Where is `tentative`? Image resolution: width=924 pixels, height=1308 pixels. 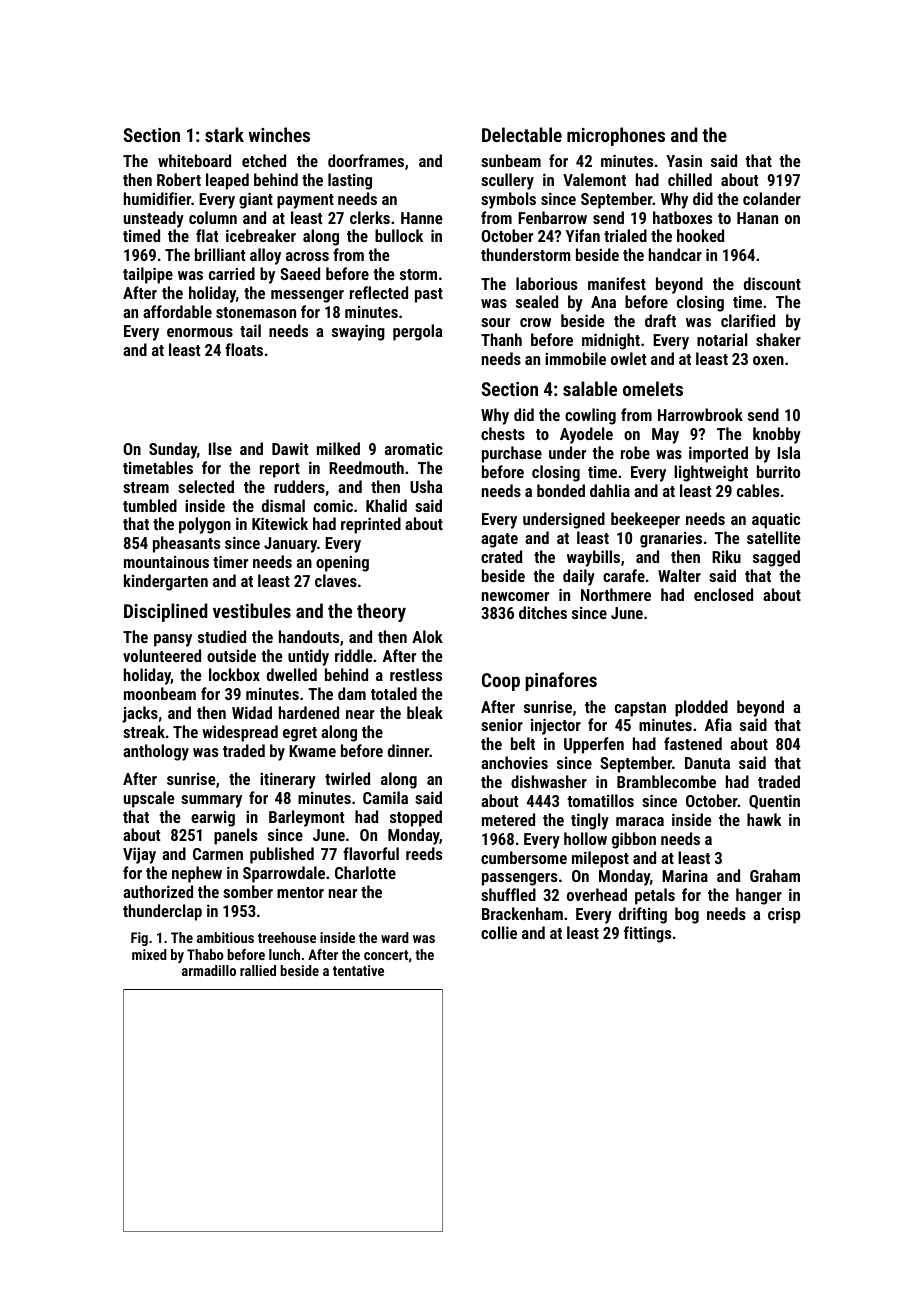 tentative is located at coordinates (358, 970).
